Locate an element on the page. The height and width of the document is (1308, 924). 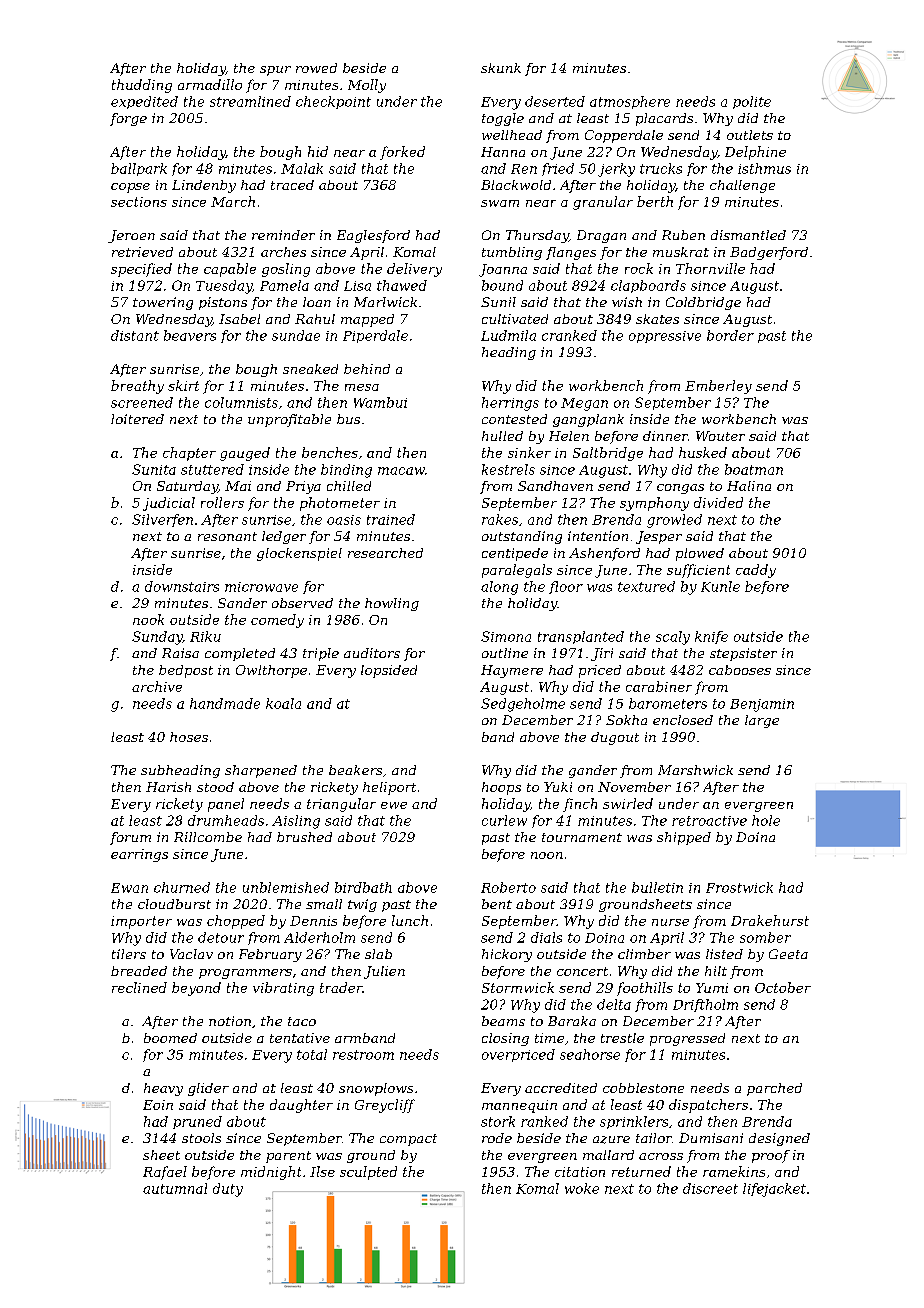
lunch is located at coordinates (410, 920).
